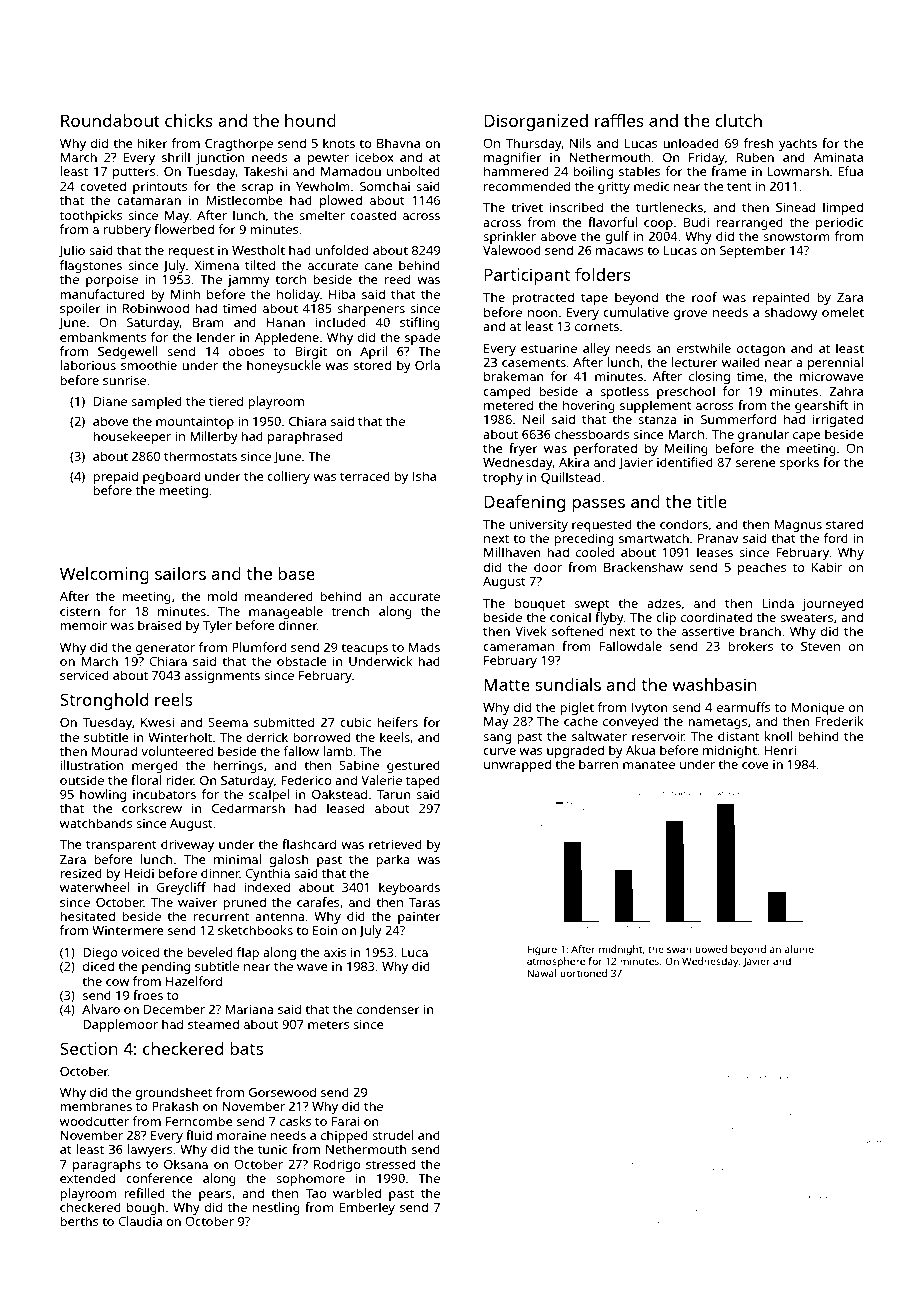 The image size is (924, 1308). What do you see at coordinates (654, 538) in the document?
I see `smartwatch` at bounding box center [654, 538].
